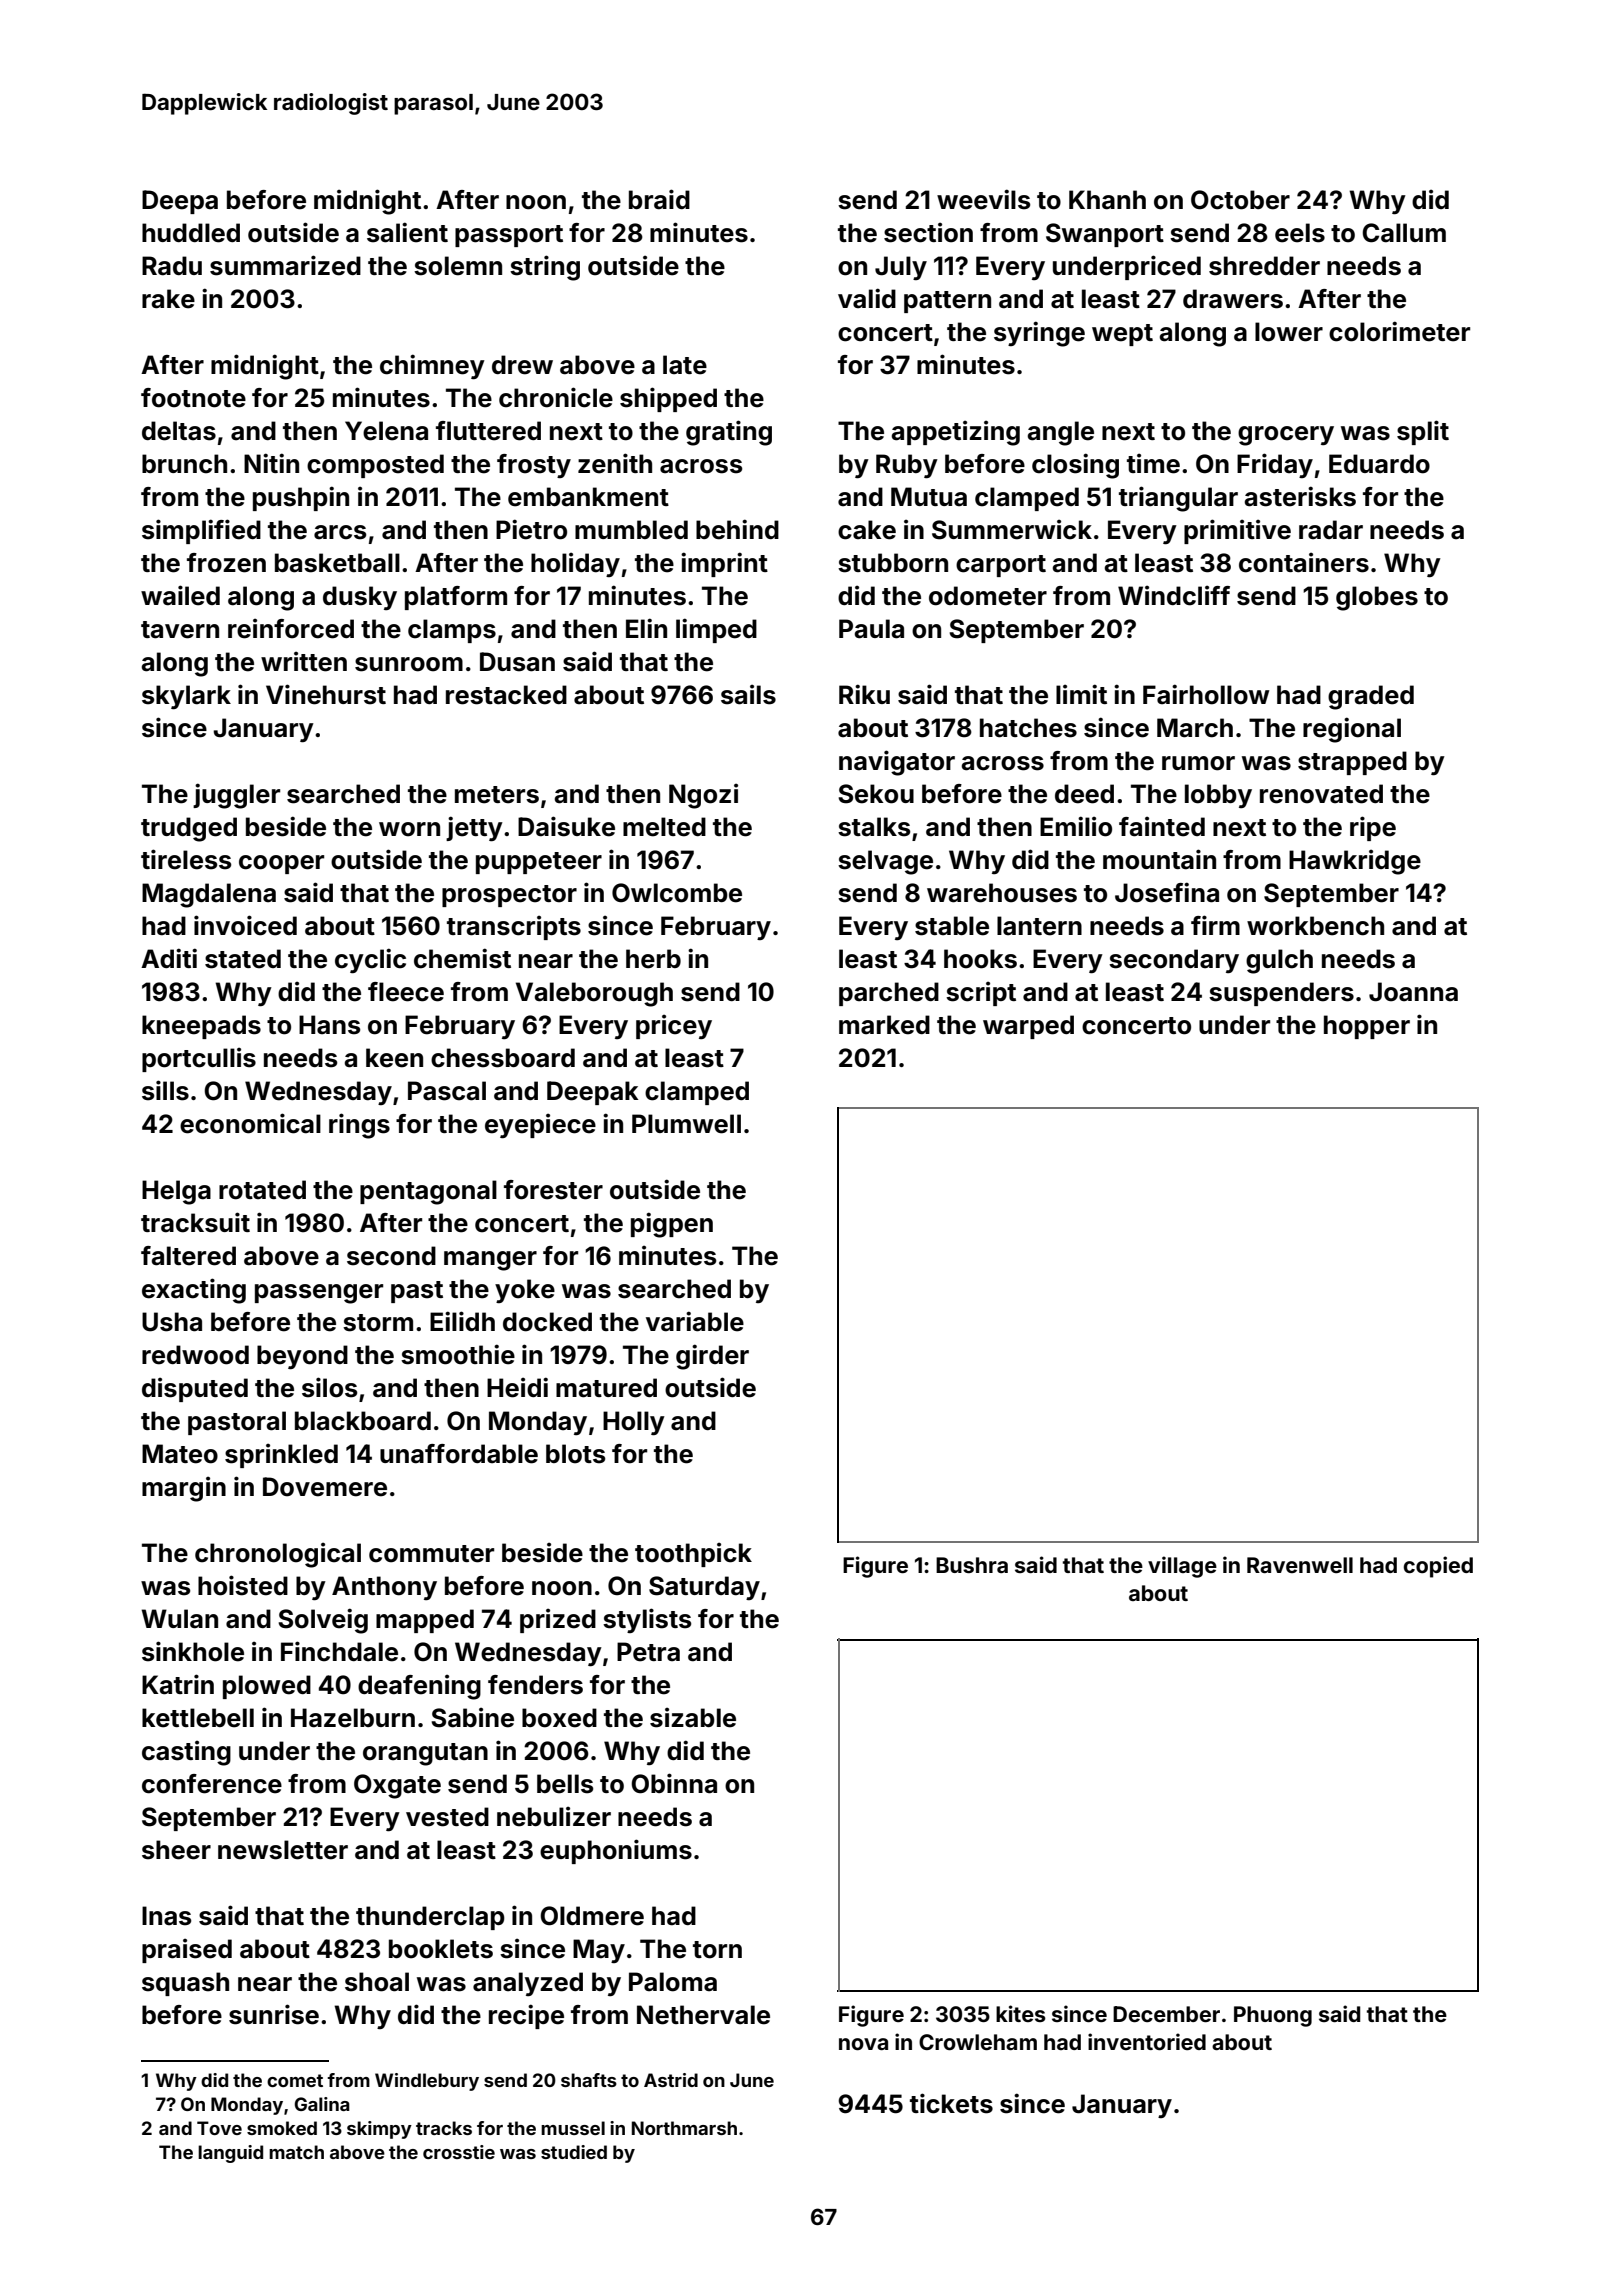 The image size is (1620, 2292). What do you see at coordinates (191, 233) in the document?
I see `huddled` at bounding box center [191, 233].
